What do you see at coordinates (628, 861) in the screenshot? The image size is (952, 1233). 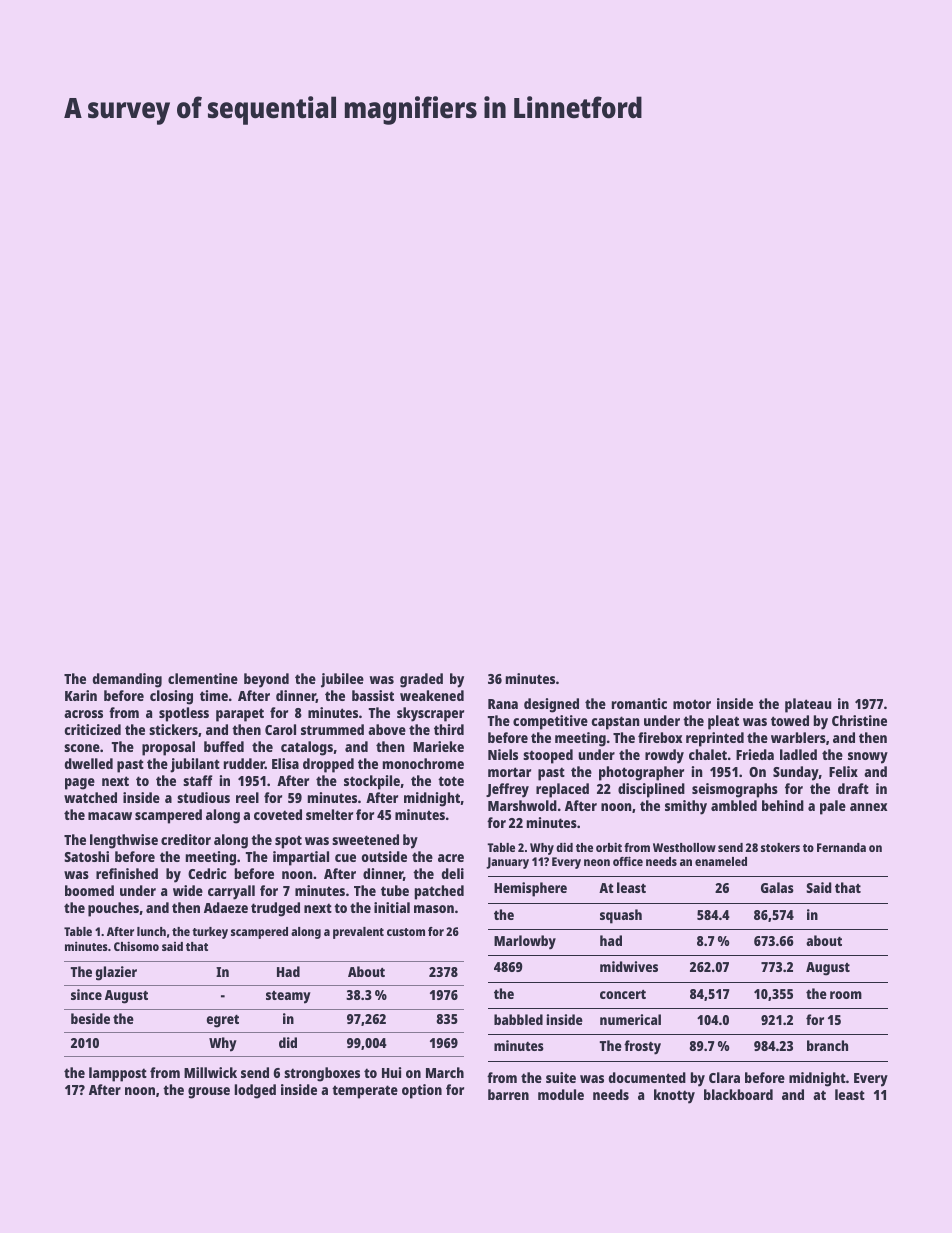 I see `office` at bounding box center [628, 861].
